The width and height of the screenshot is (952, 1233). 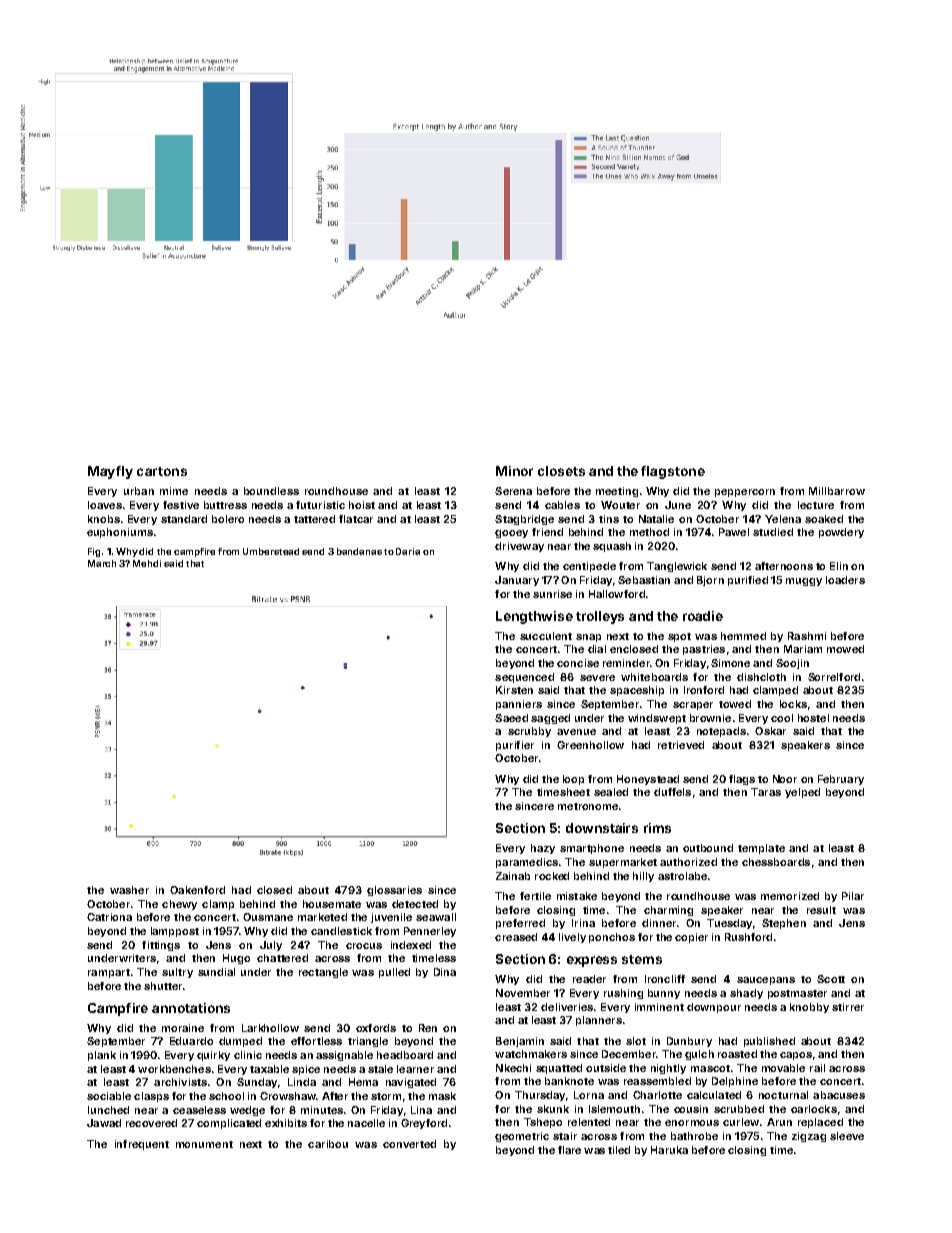 What do you see at coordinates (197, 890) in the screenshot?
I see `Oakenford` at bounding box center [197, 890].
